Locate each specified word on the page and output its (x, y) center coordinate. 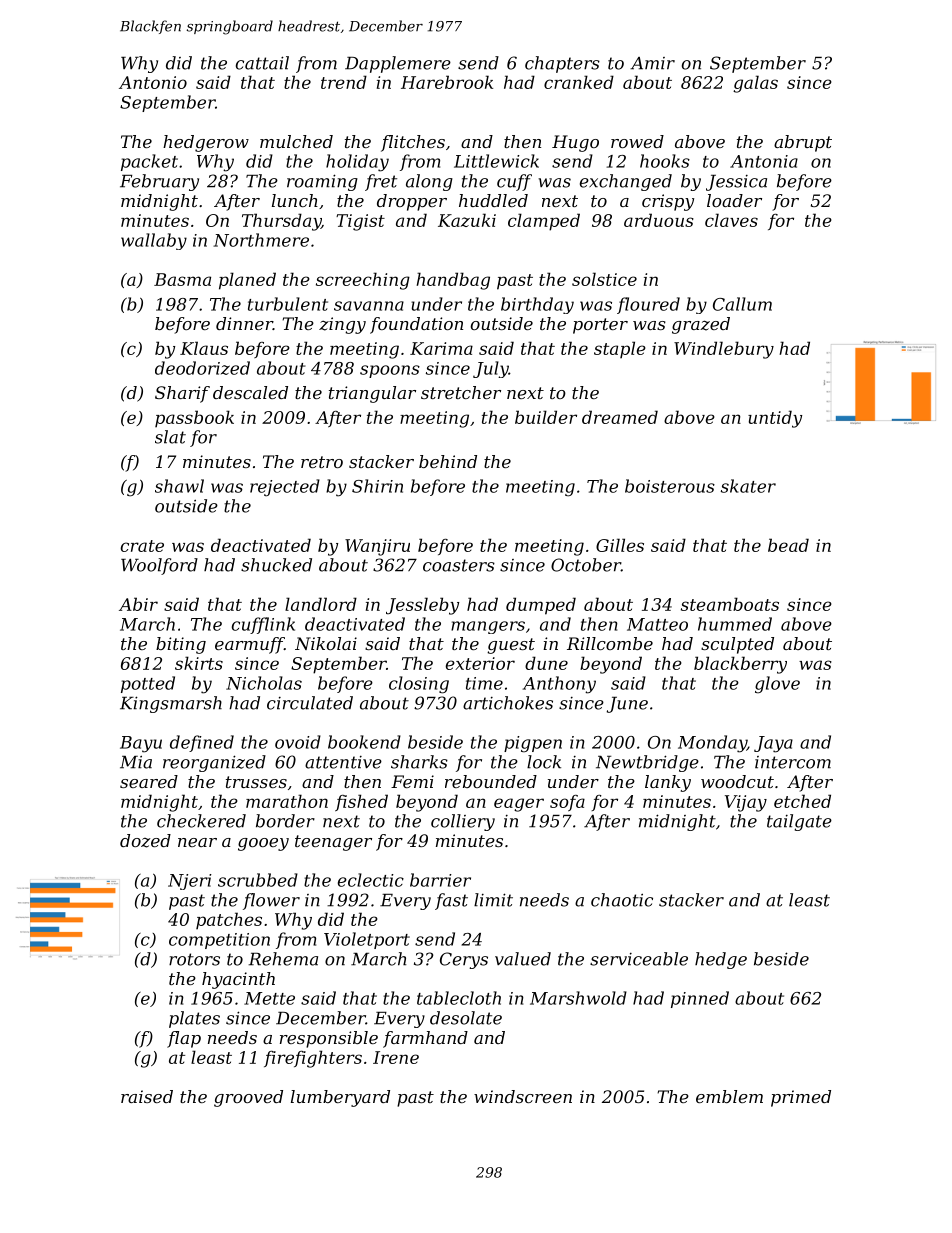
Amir (652, 63)
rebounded (491, 781)
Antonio (153, 82)
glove (777, 685)
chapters (562, 64)
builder (546, 417)
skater (748, 486)
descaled (250, 392)
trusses (256, 782)
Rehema (283, 959)
